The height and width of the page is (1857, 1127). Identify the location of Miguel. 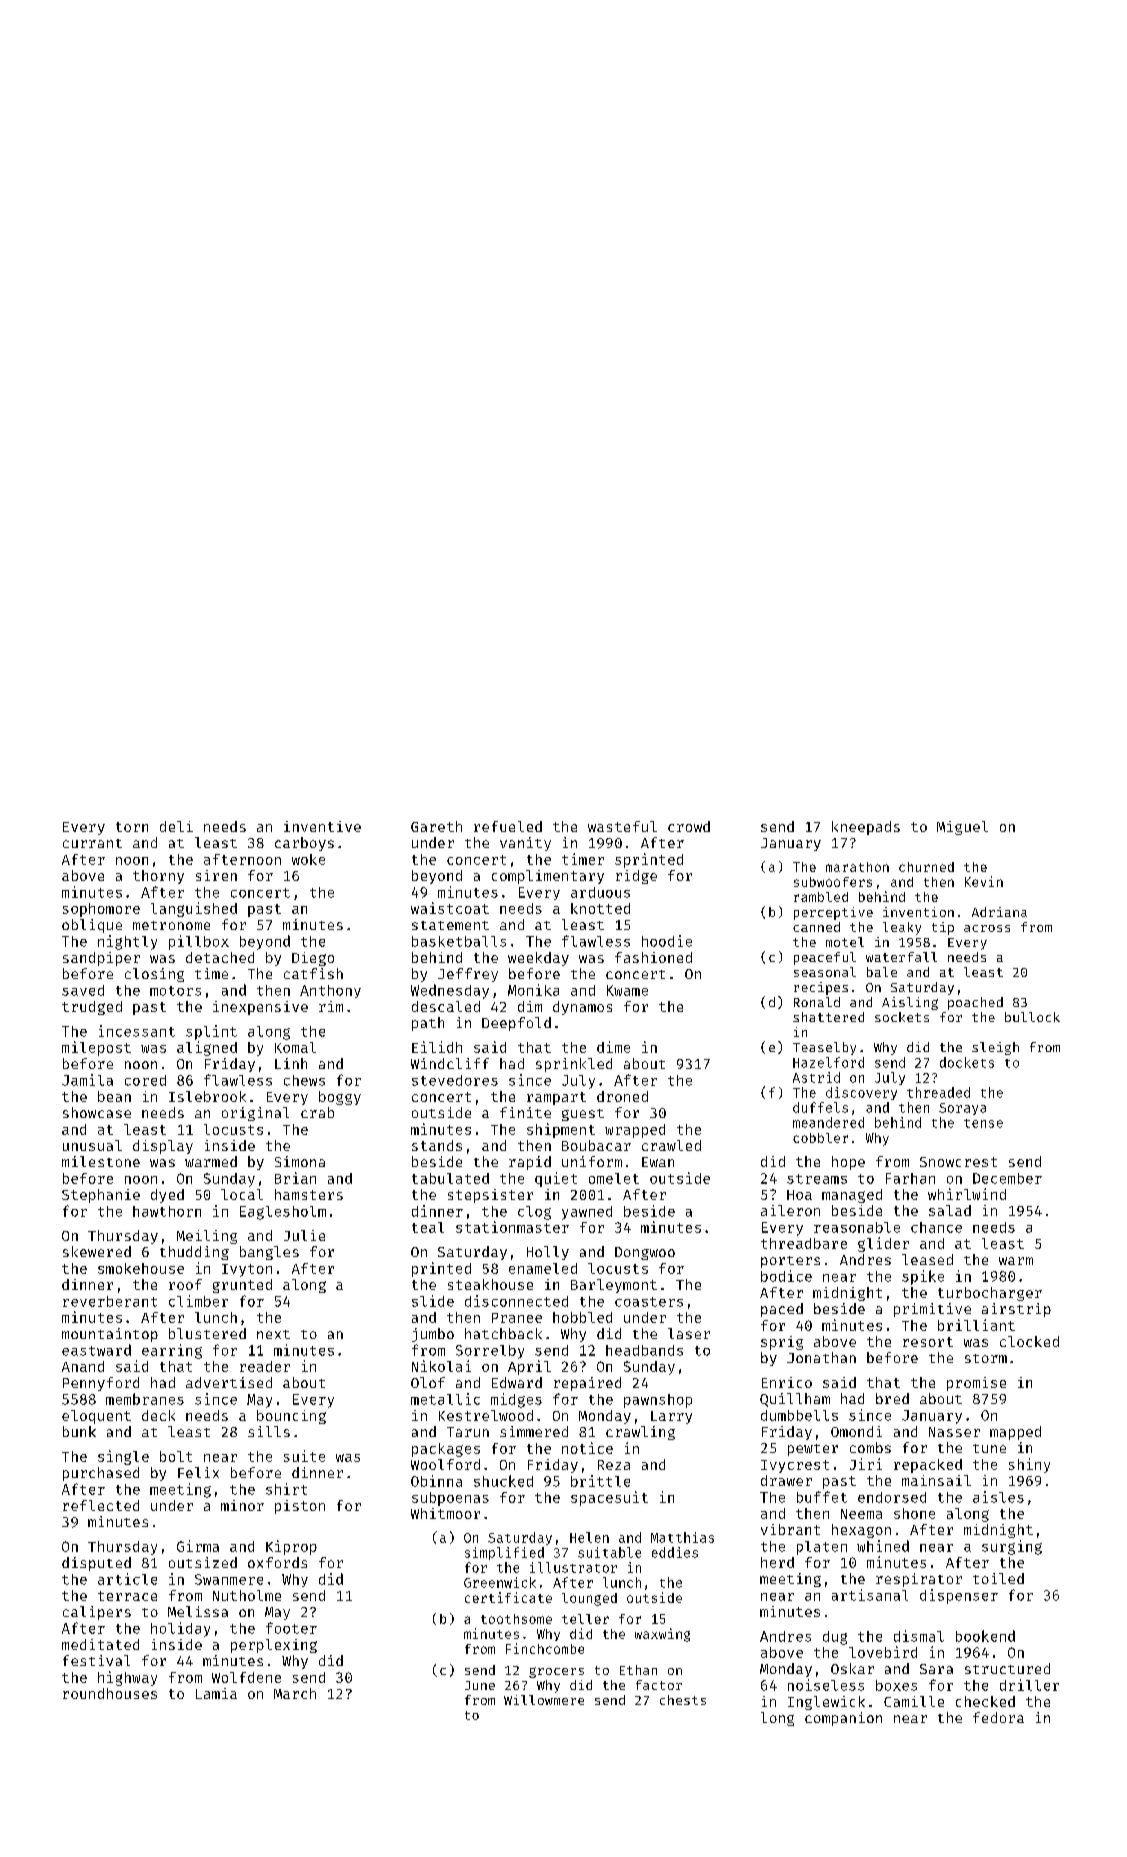
(962, 828).
